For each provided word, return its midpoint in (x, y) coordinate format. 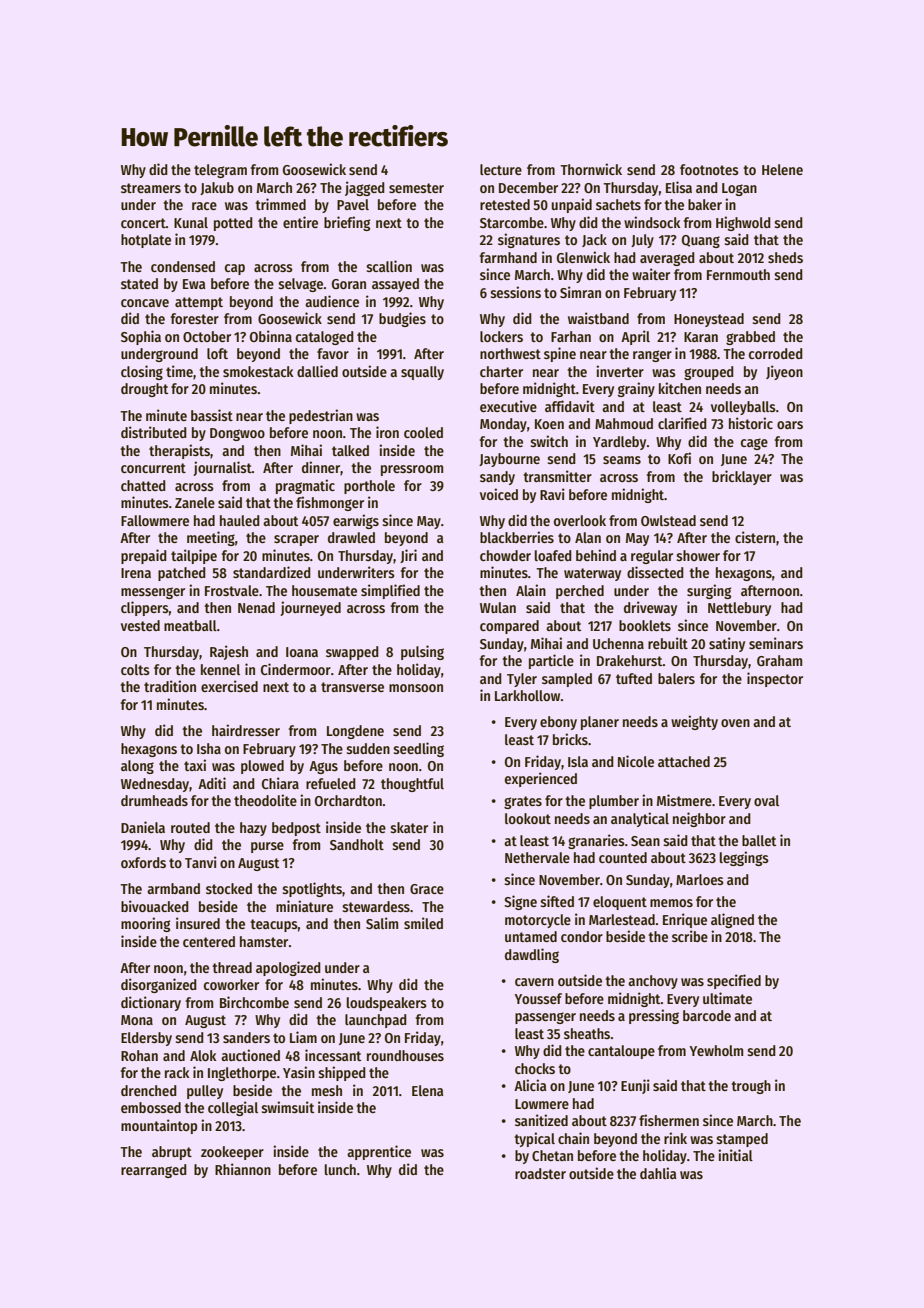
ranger (652, 356)
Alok (203, 1055)
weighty (694, 722)
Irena (136, 573)
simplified (390, 591)
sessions (515, 292)
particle (551, 661)
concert (143, 223)
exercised (229, 686)
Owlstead (668, 520)
